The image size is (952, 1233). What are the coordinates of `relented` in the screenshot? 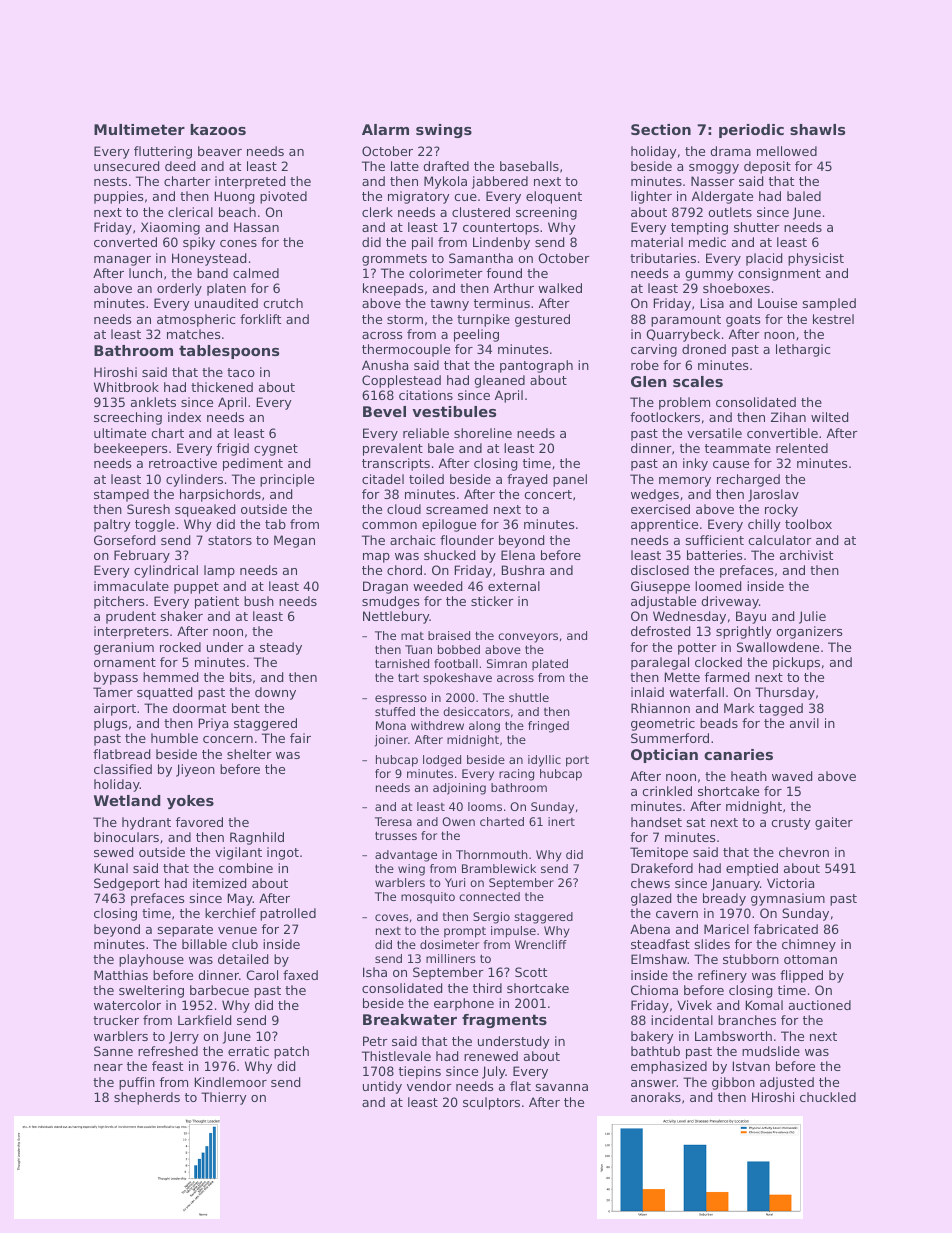 It's located at (802, 448).
